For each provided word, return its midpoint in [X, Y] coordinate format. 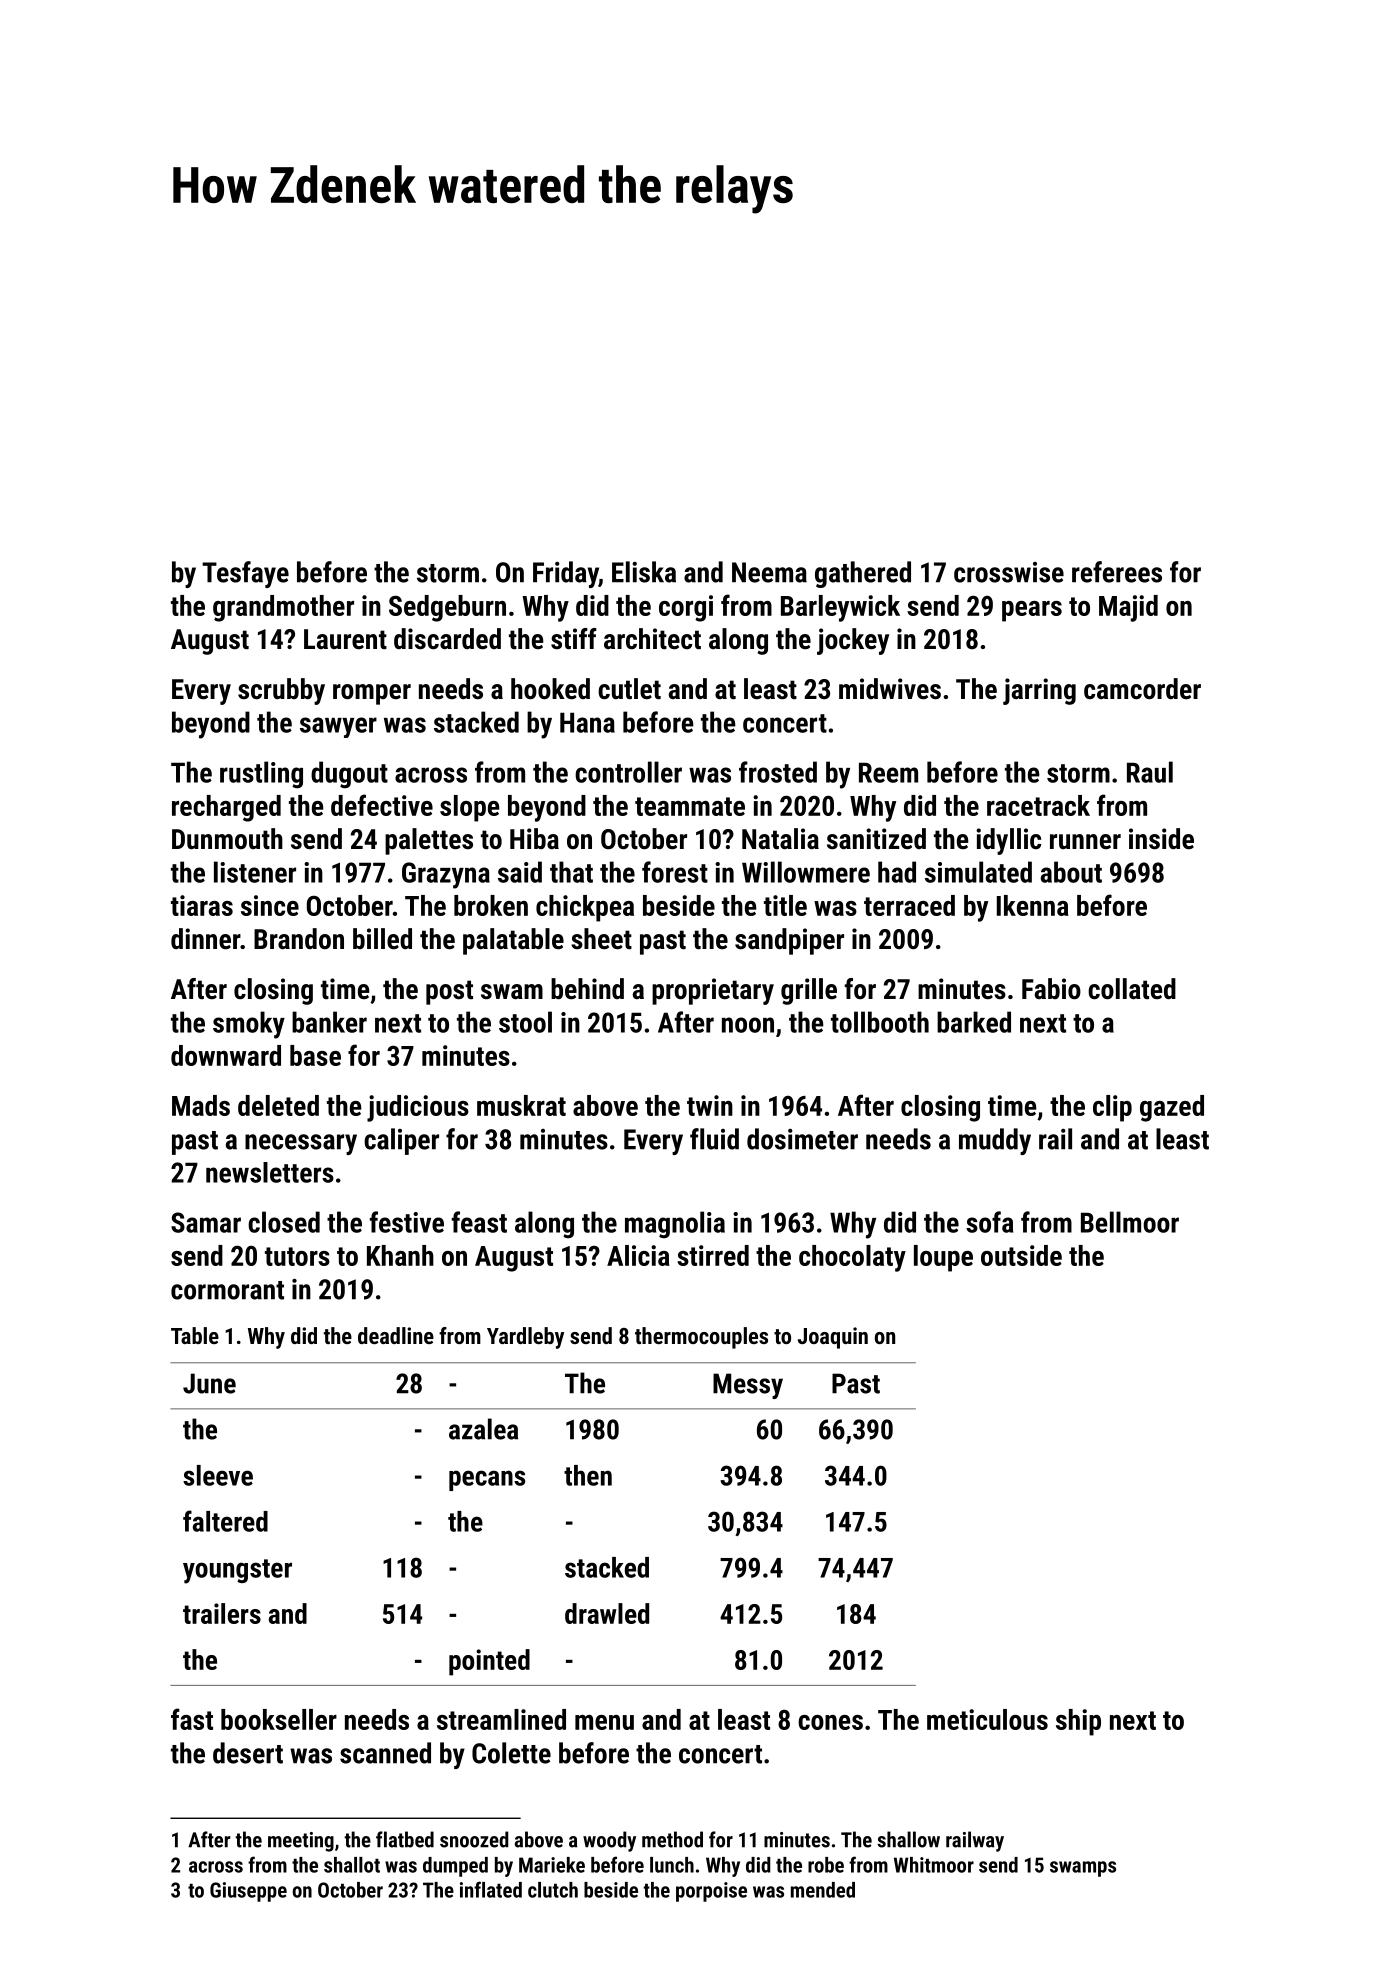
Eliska [644, 572]
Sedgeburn [447, 608]
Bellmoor [1130, 1222]
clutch [553, 1890]
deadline [396, 1335]
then [588, 1475]
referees [1117, 572]
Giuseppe [248, 1892]
